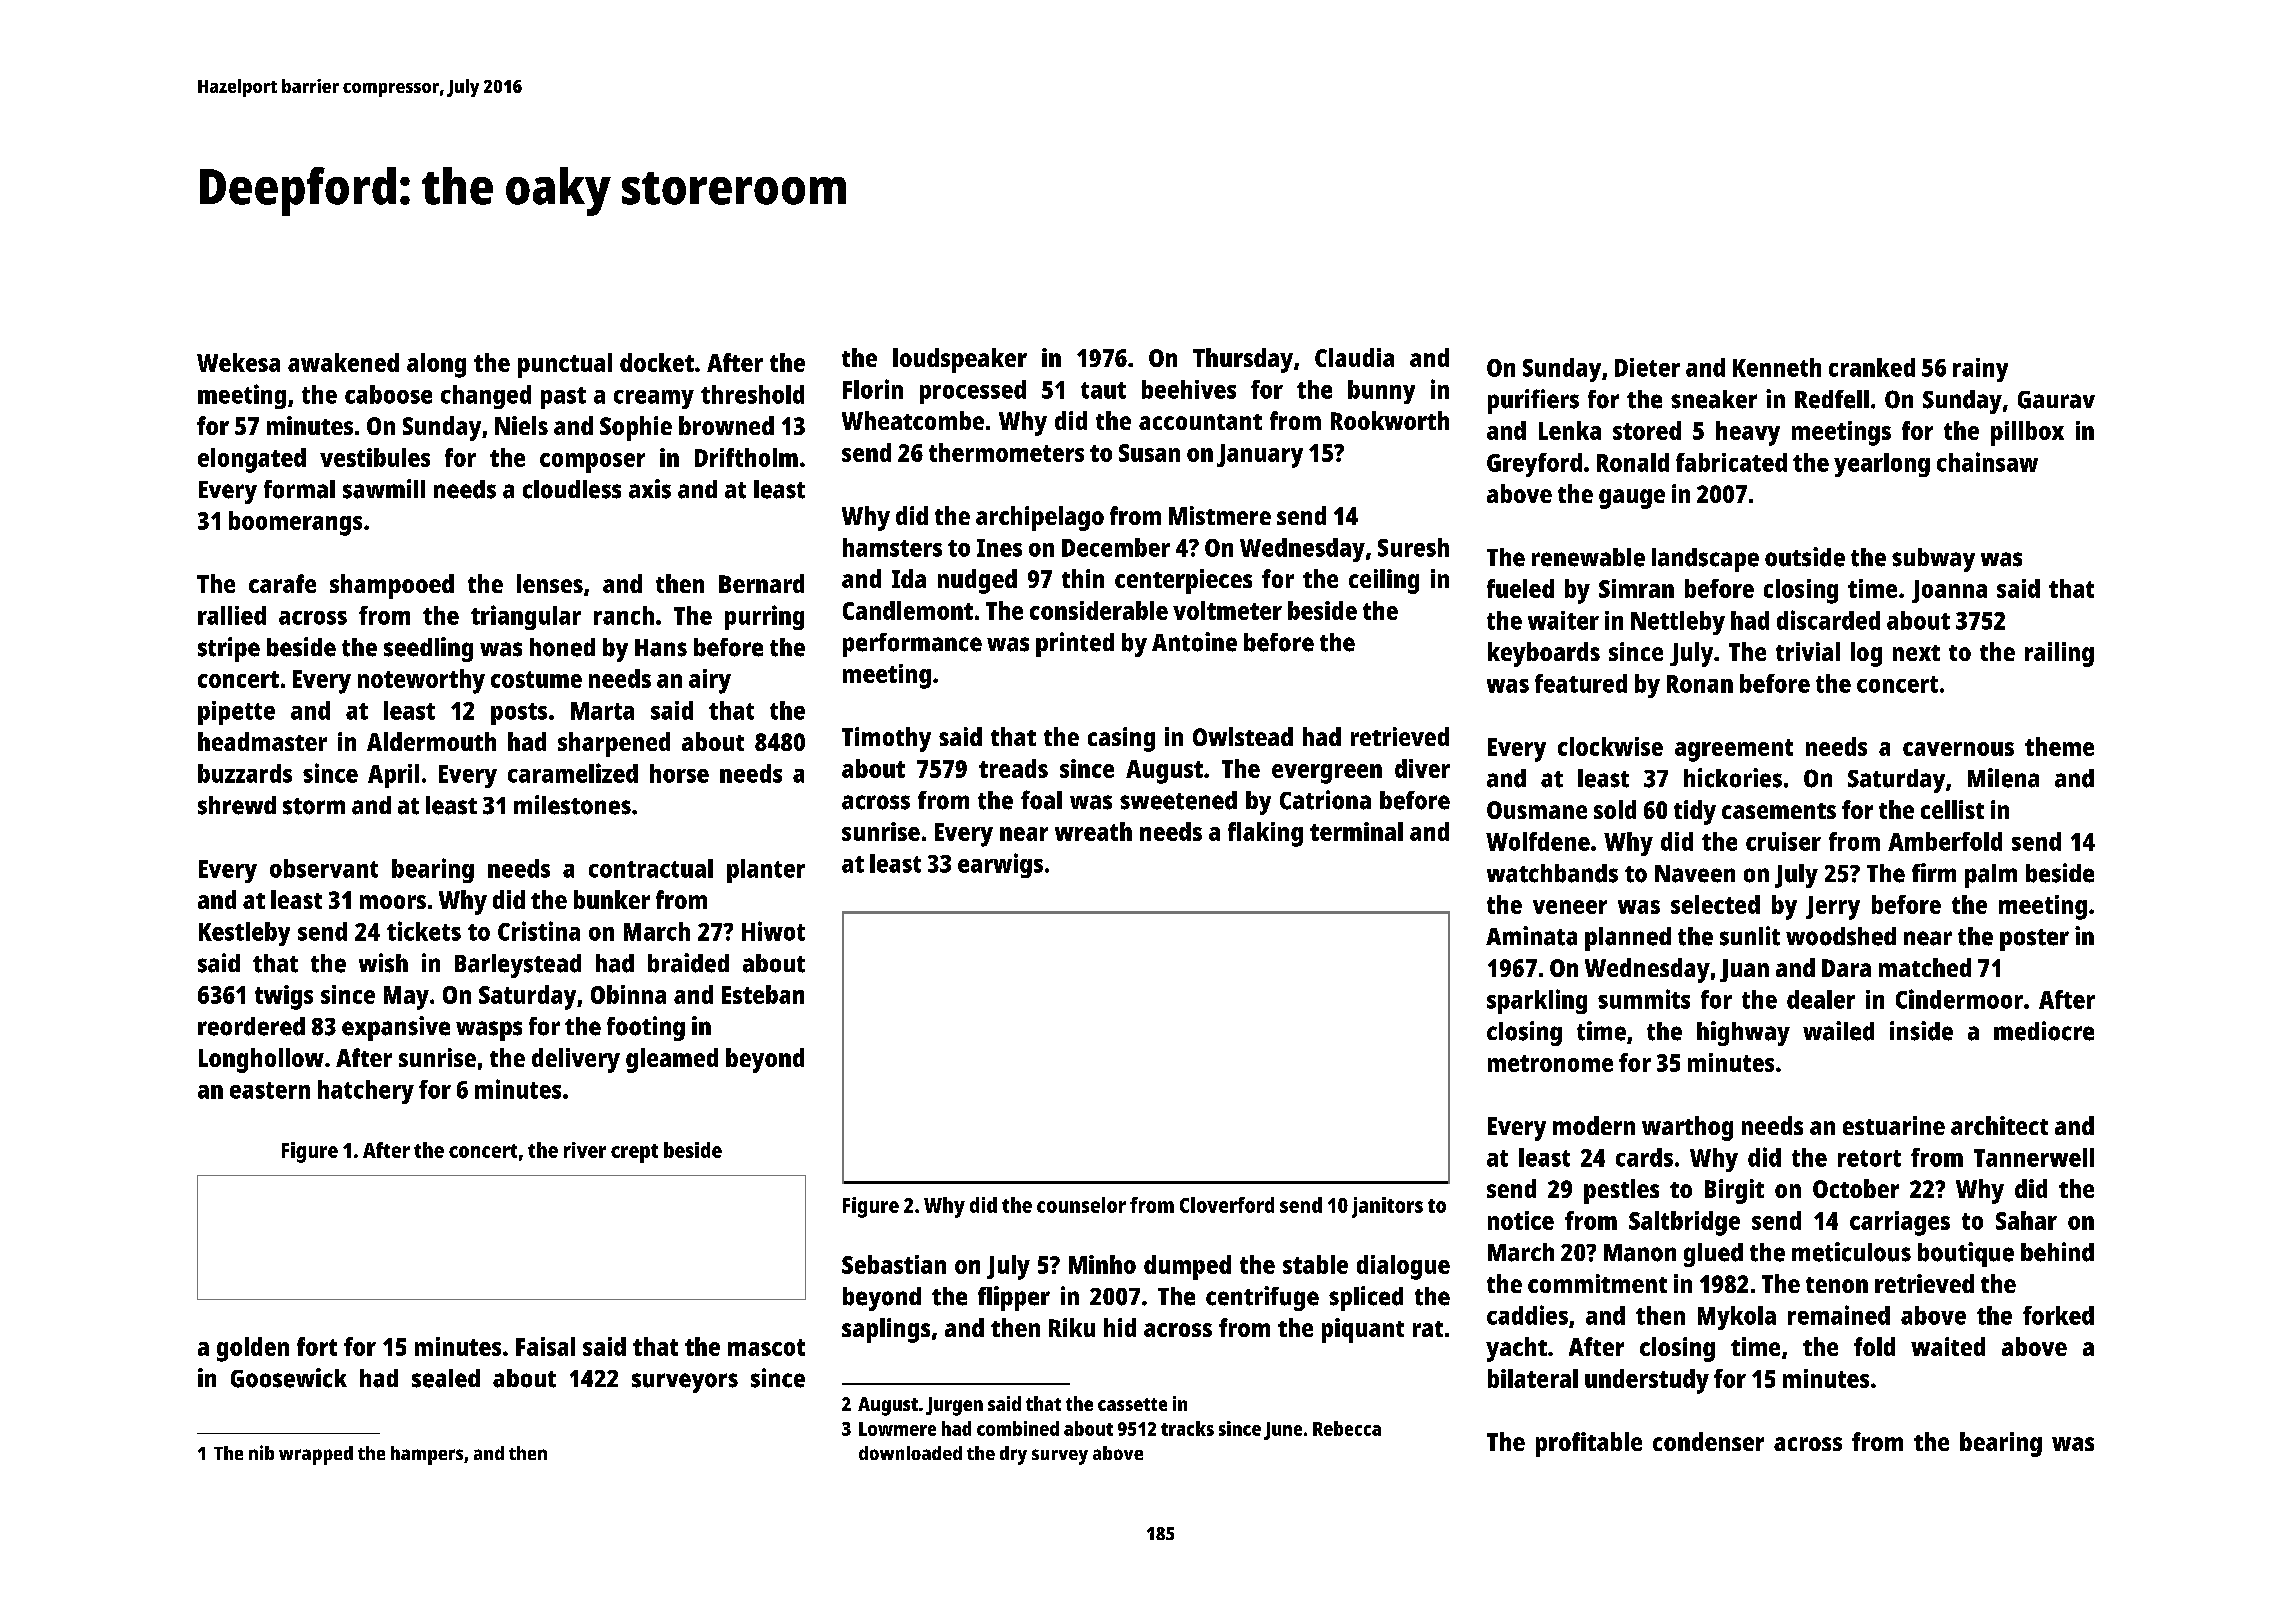 The height and width of the screenshot is (1620, 2292). Describe the element at coordinates (592, 463) in the screenshot. I see `composer` at that location.
